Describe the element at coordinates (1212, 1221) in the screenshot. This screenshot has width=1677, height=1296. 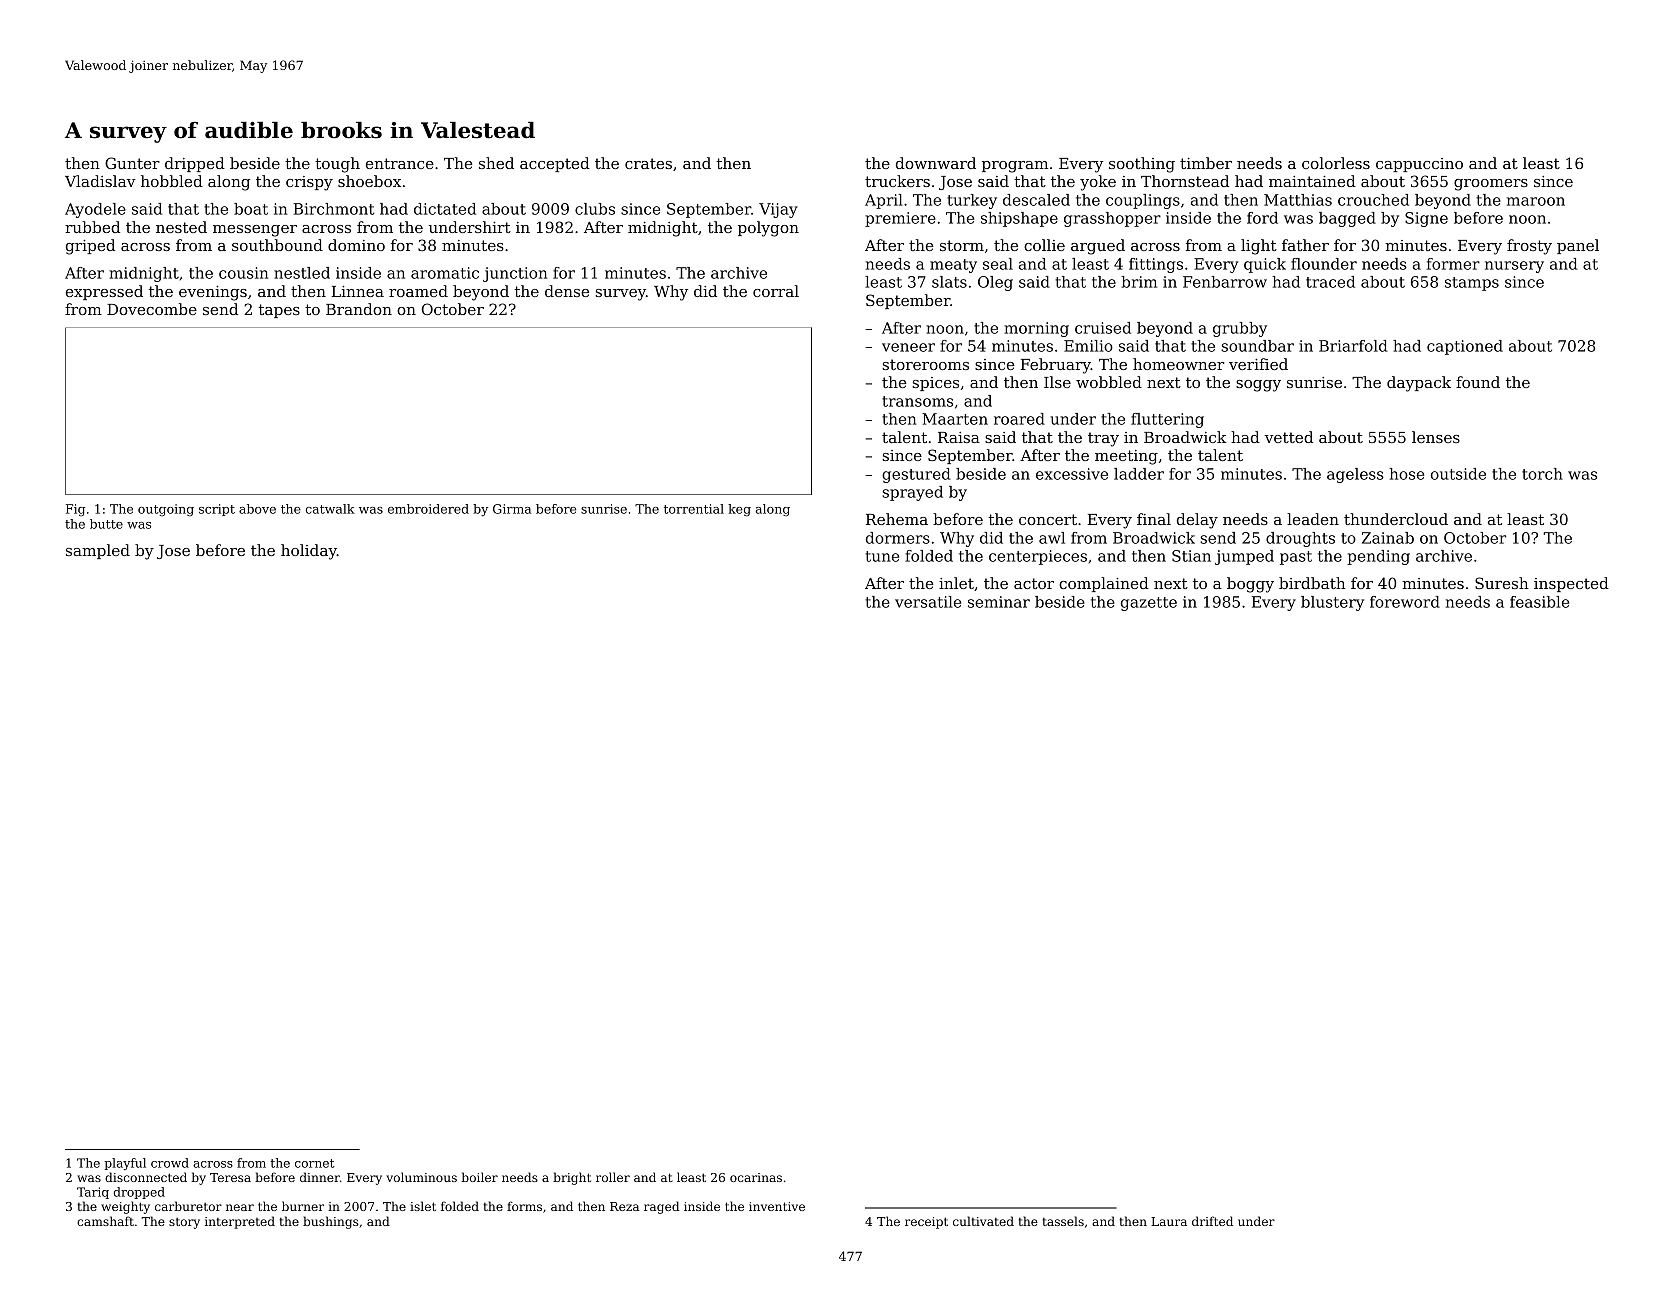
I see `drifted` at that location.
